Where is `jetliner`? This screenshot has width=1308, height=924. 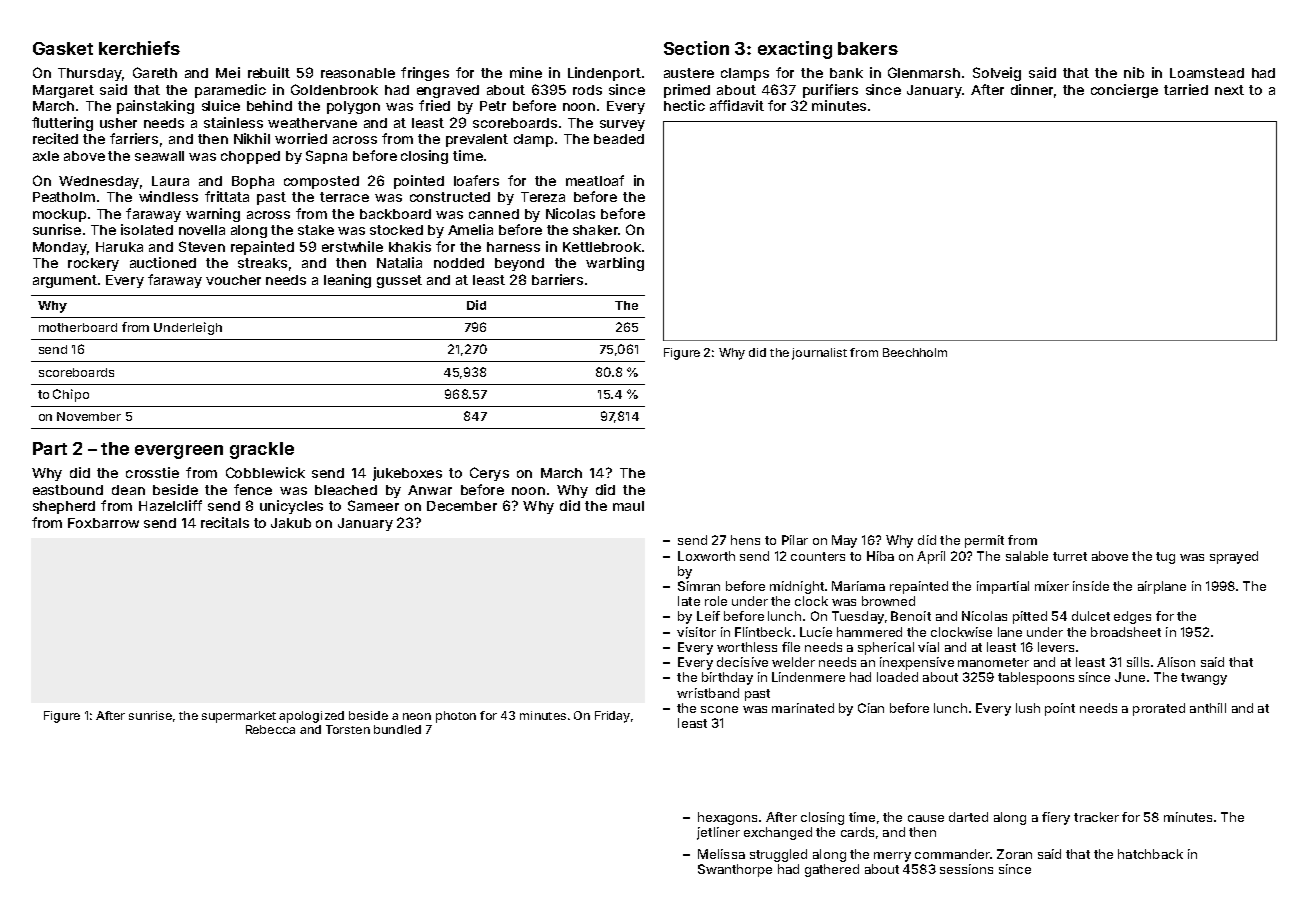
jetliner is located at coordinates (718, 833).
